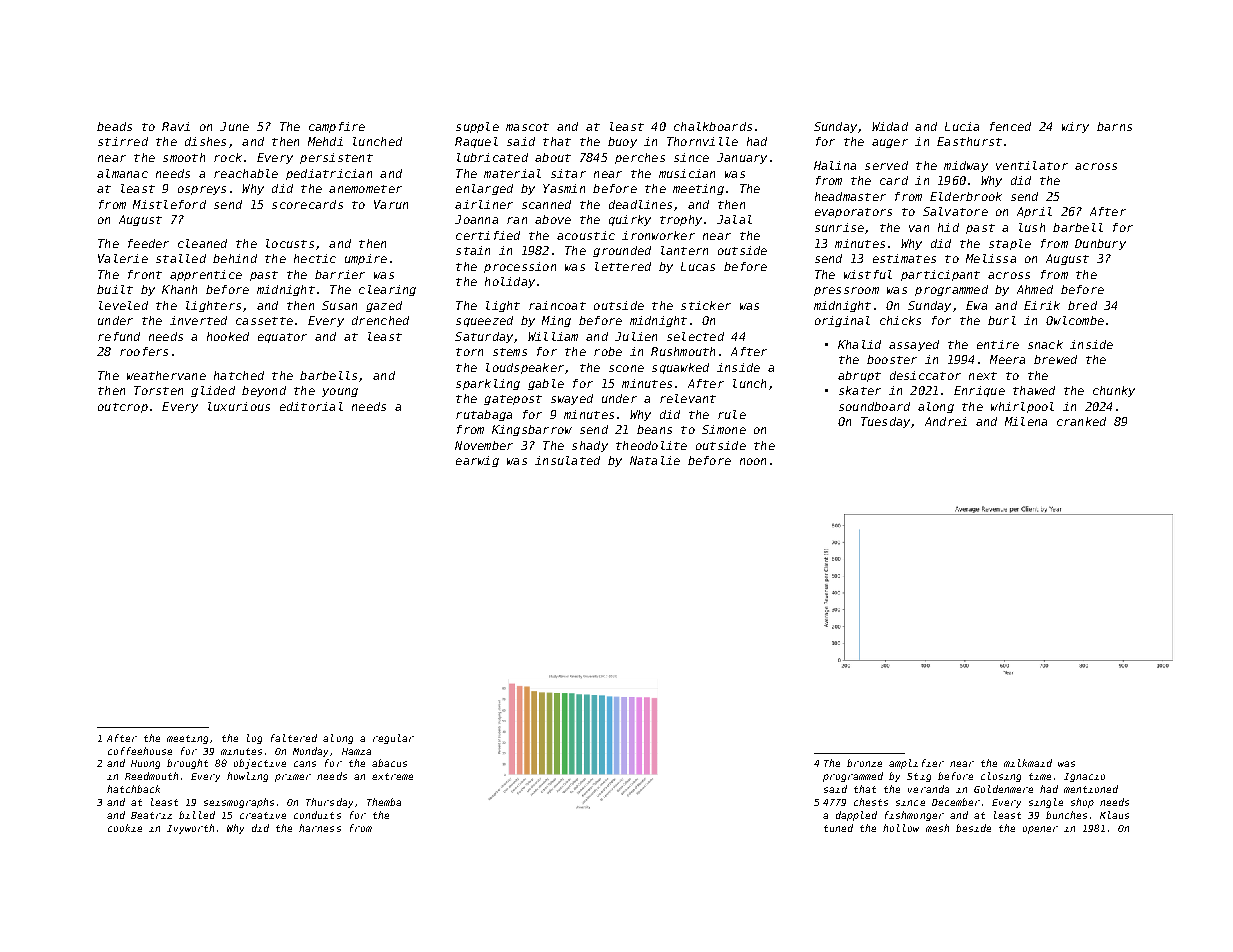 Image resolution: width=1233 pixels, height=952 pixels. I want to click on Ivyworth, so click(190, 829).
